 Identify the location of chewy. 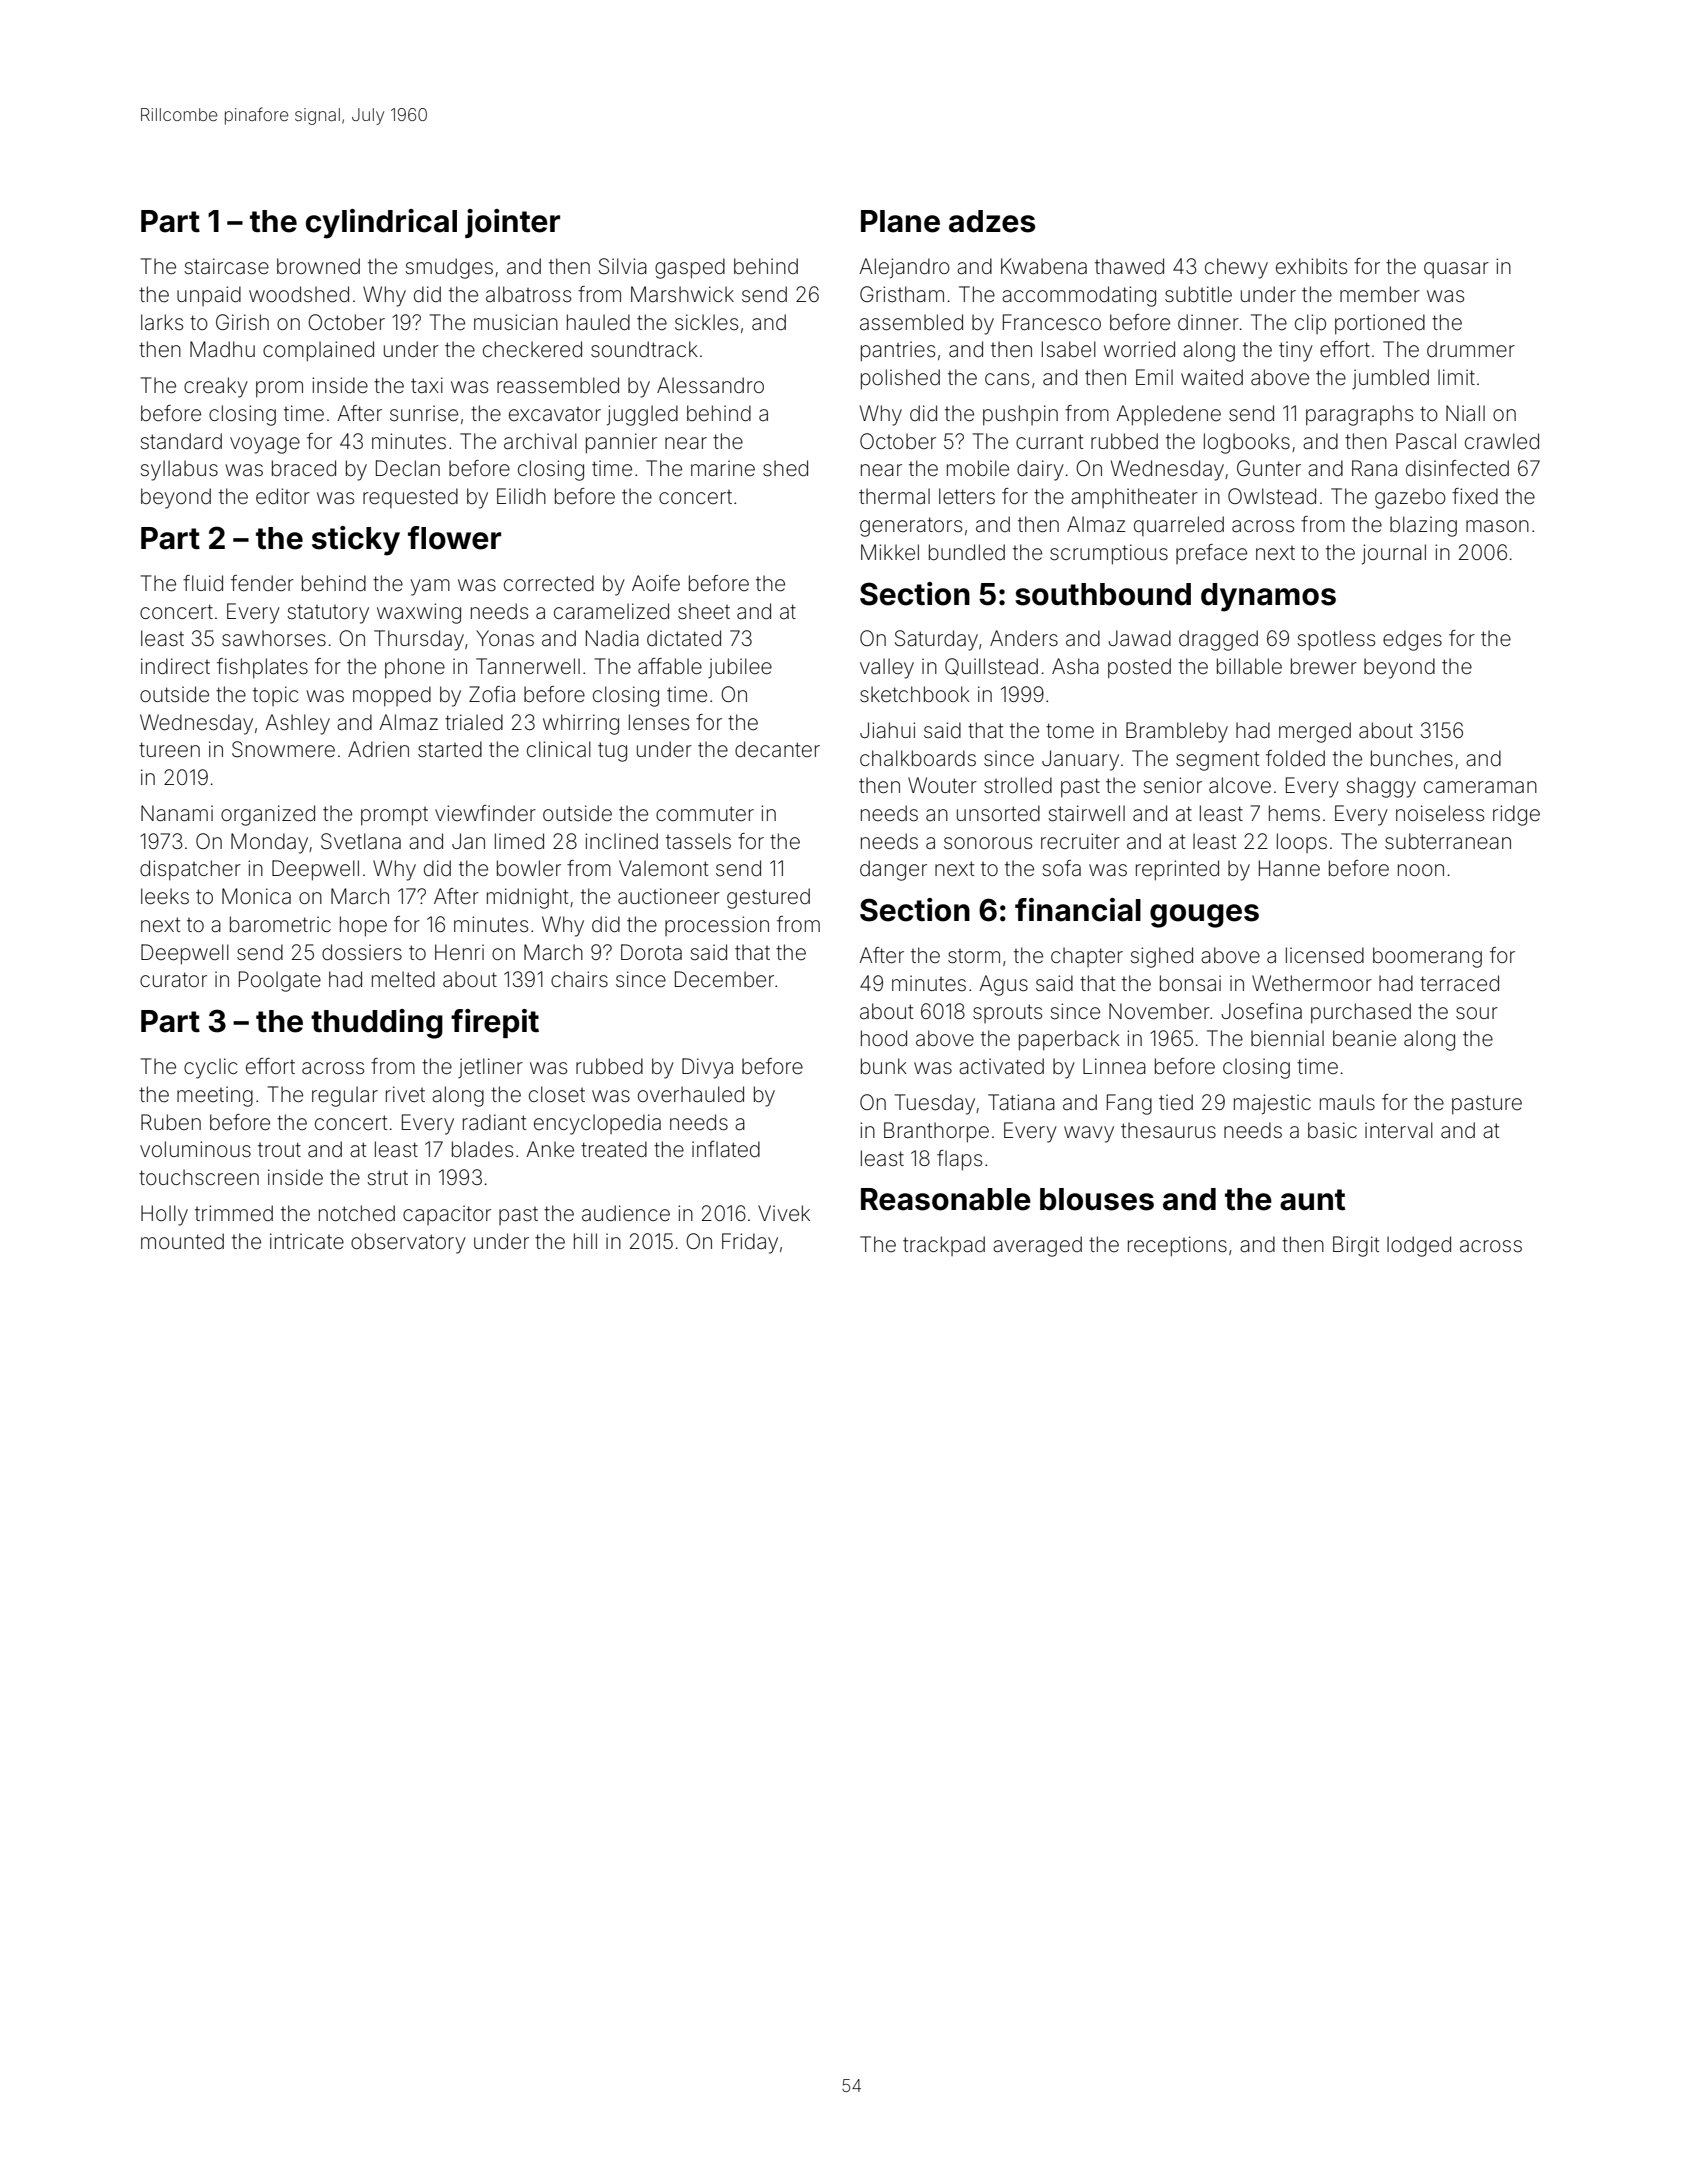
(1236, 268).
